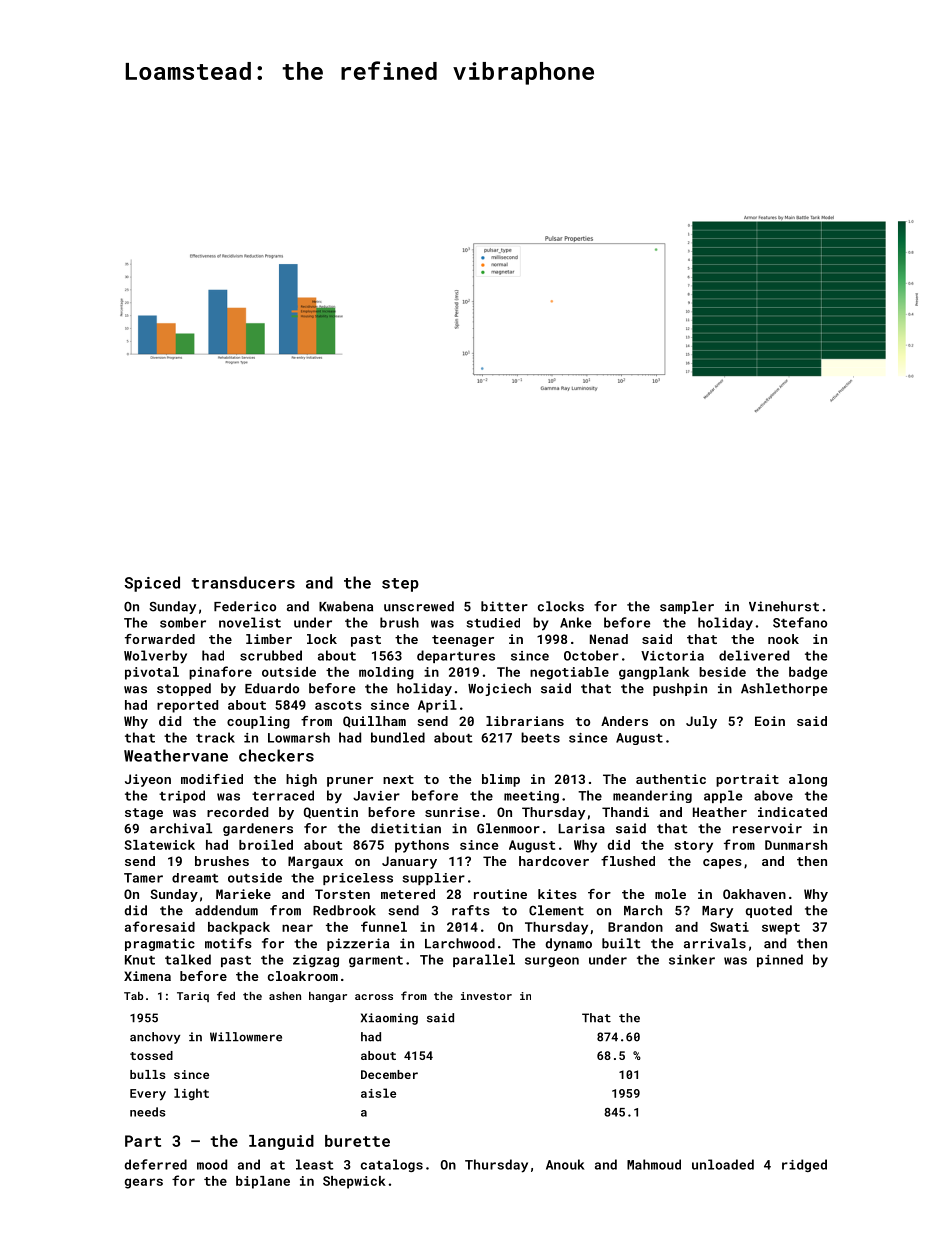 The image size is (952, 1233). I want to click on Anke, so click(575, 622).
